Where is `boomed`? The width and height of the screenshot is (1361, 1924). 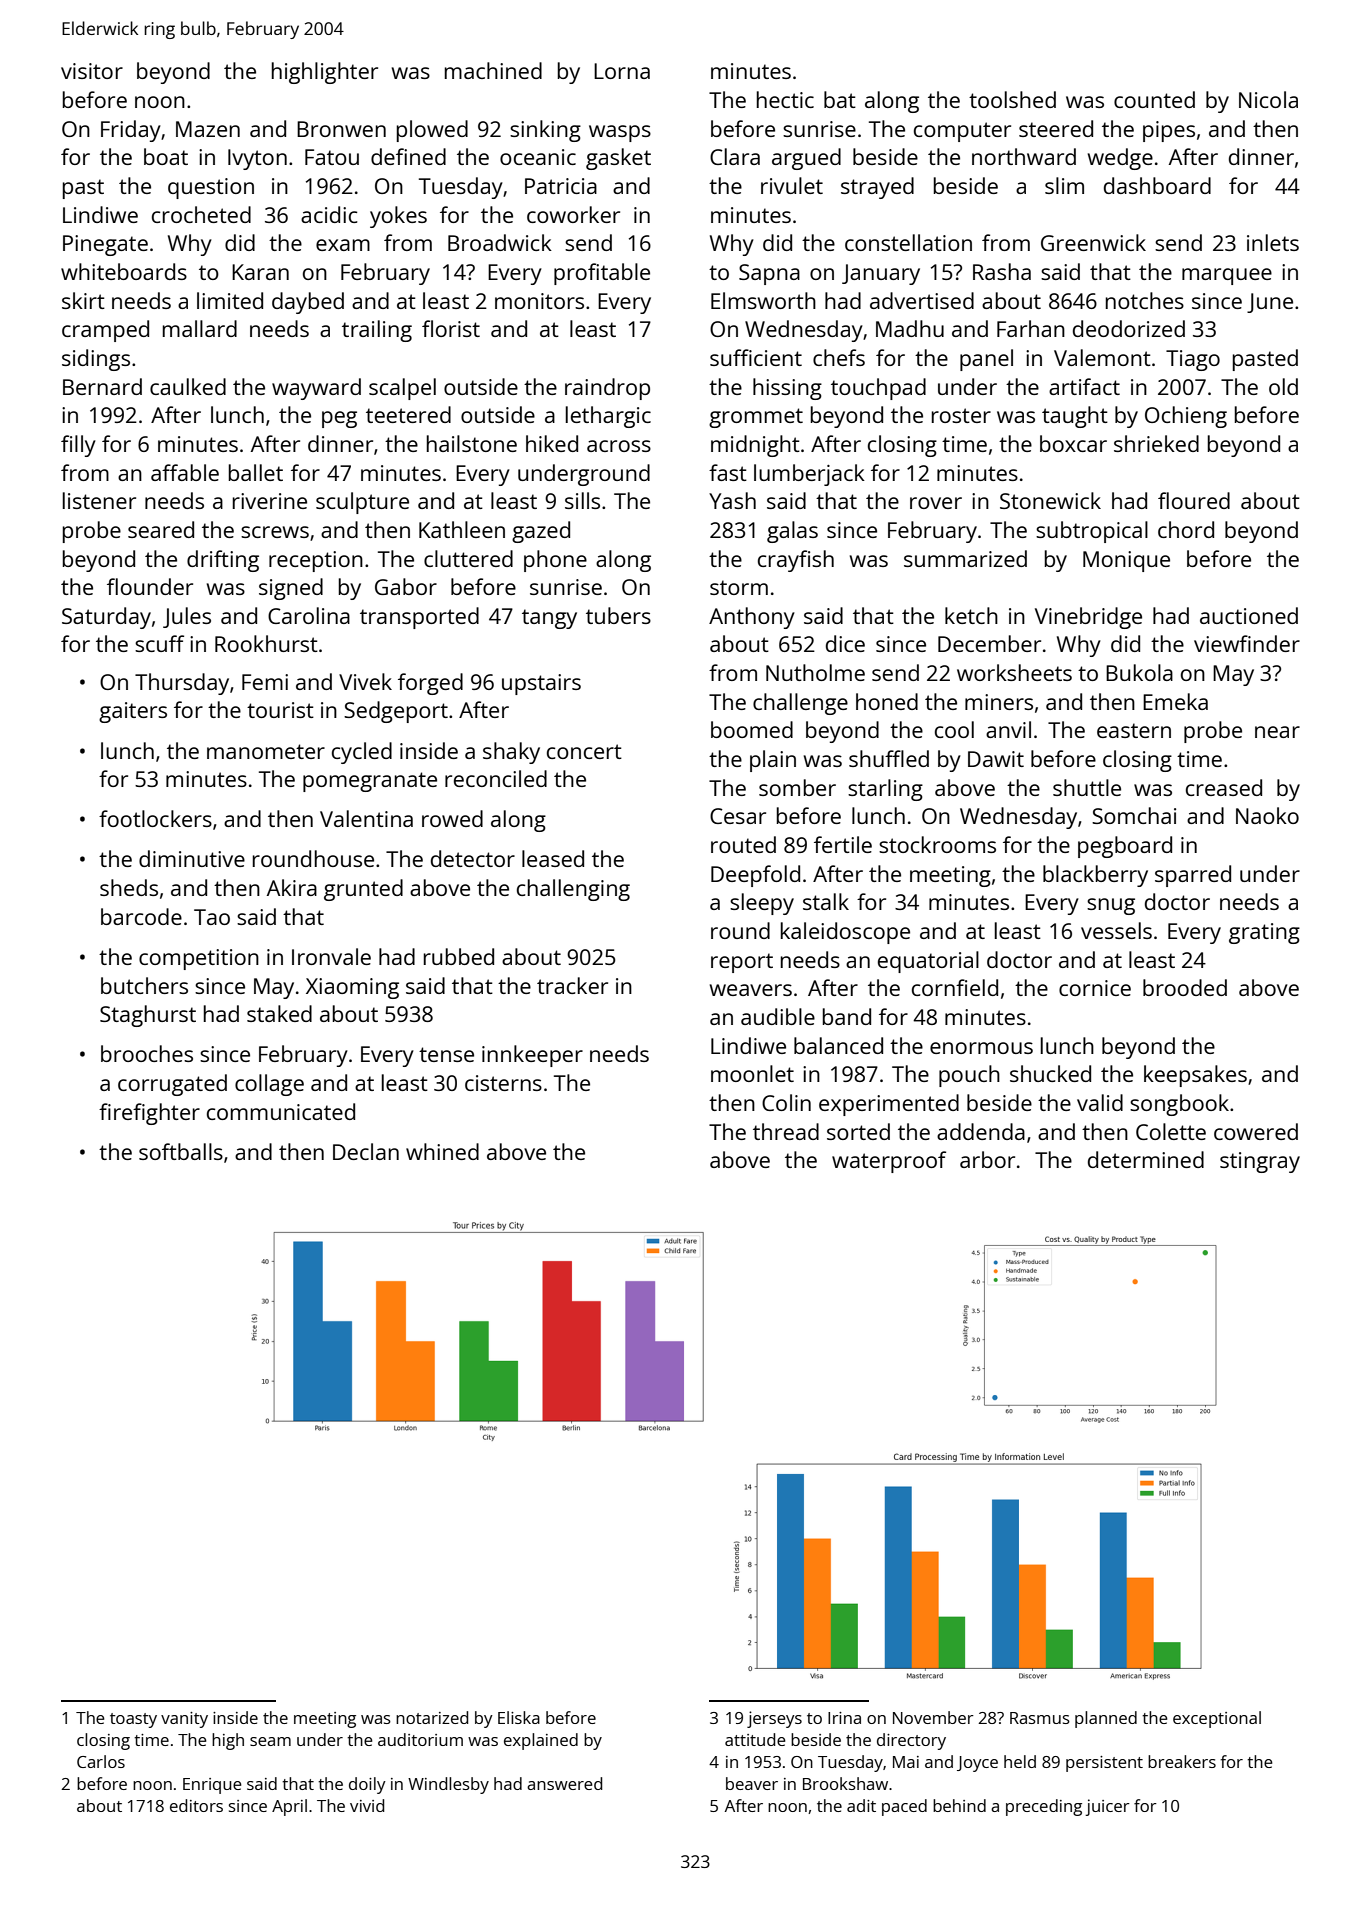 boomed is located at coordinates (752, 729).
